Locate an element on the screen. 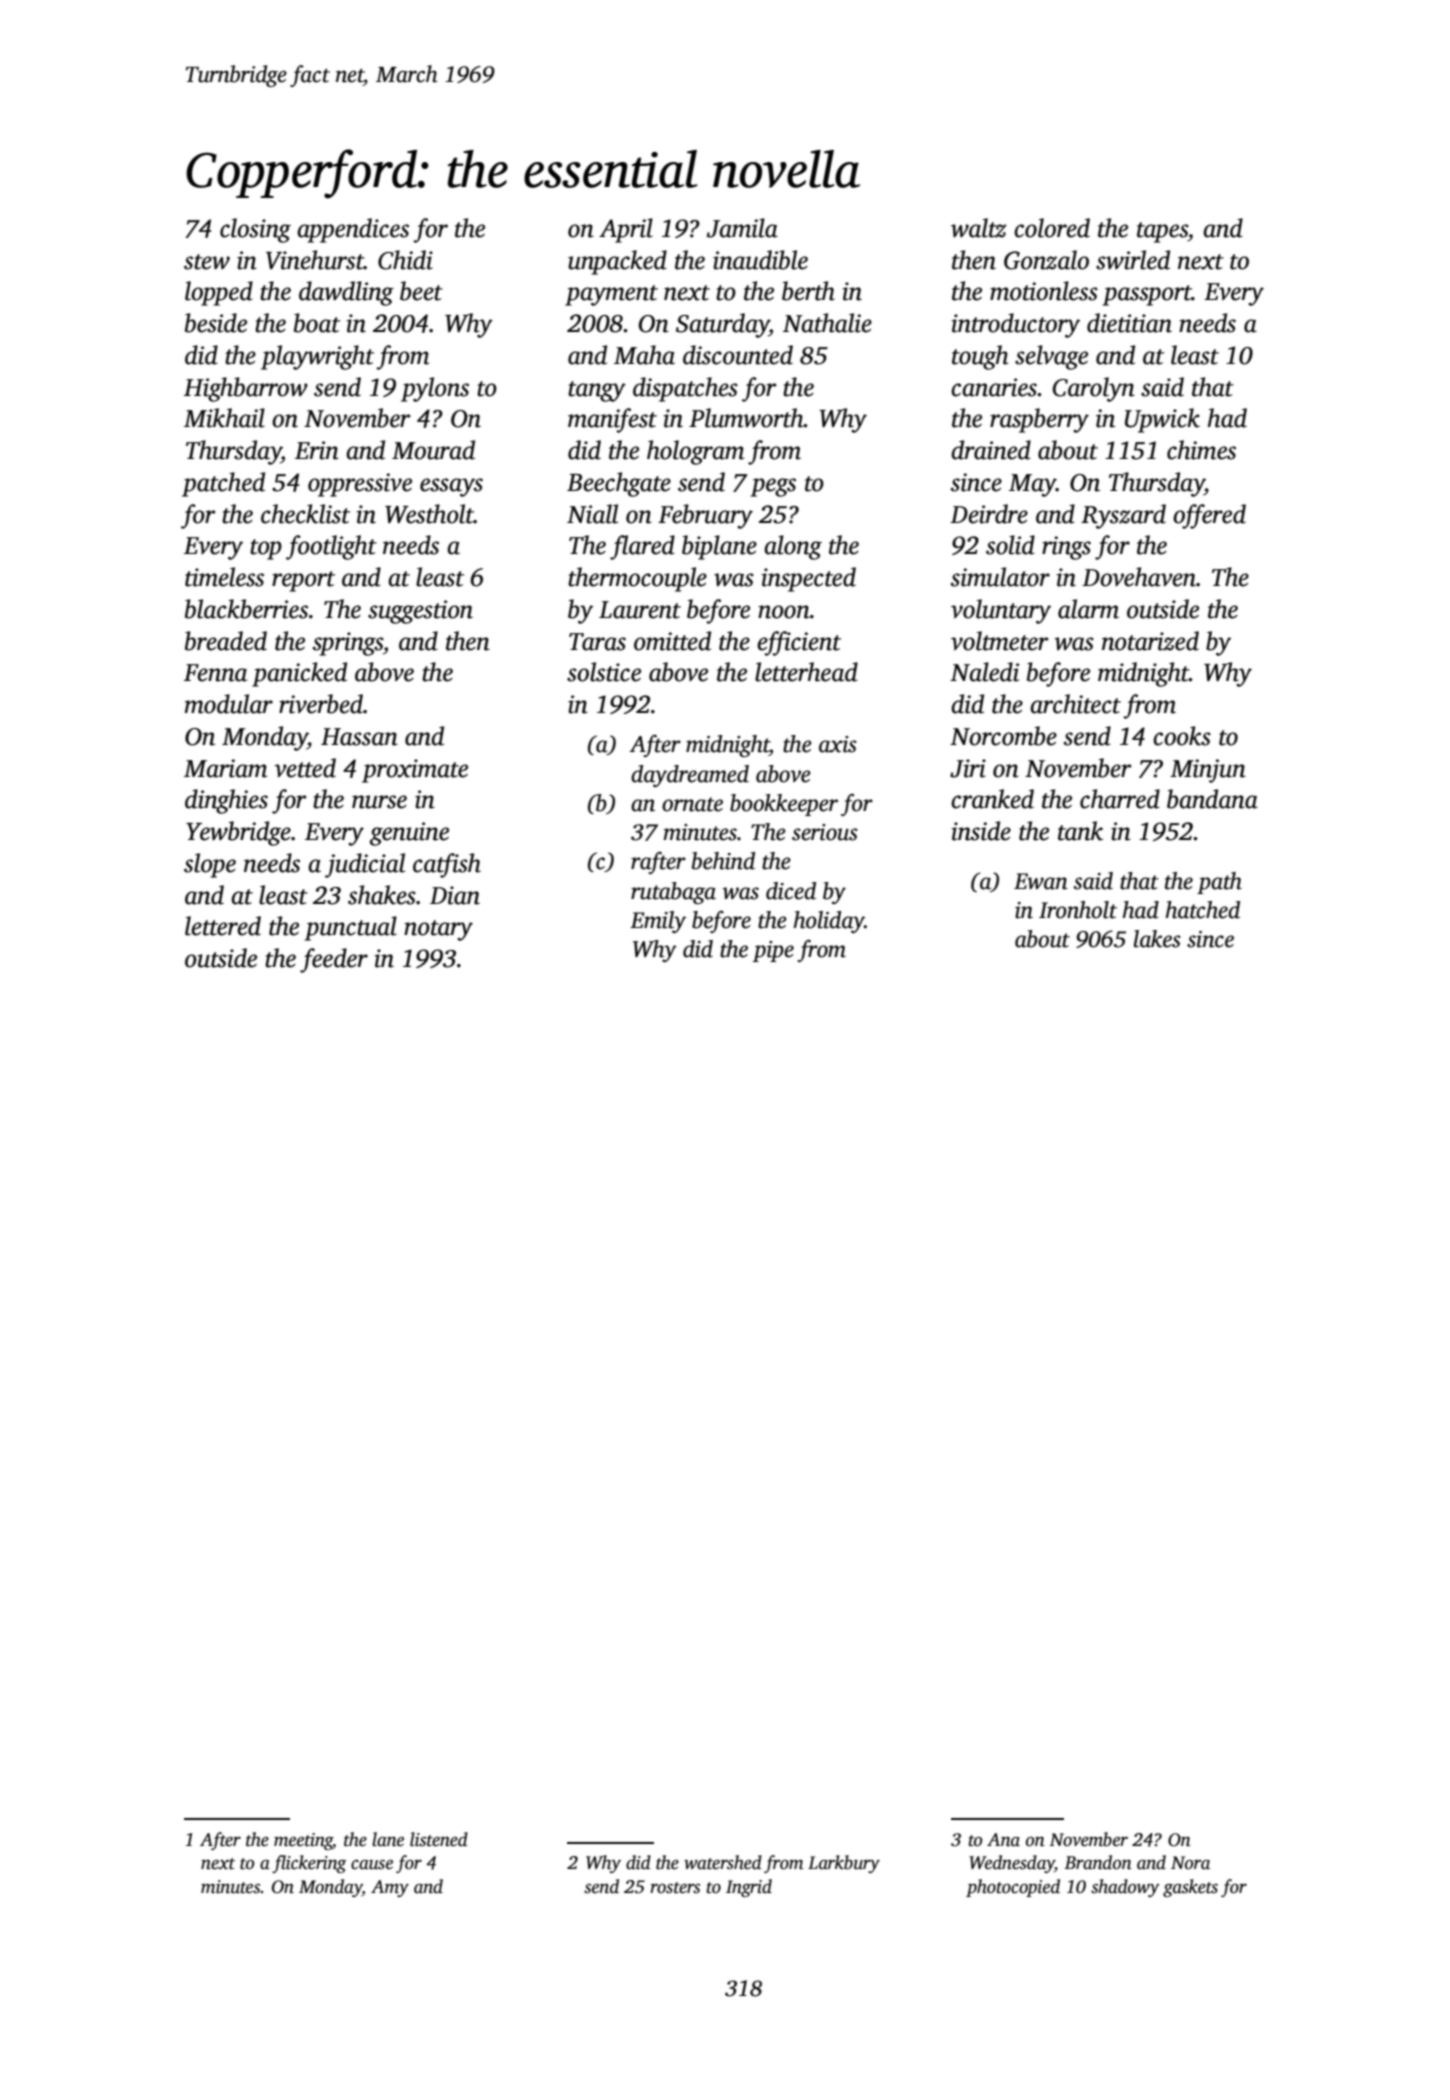 The image size is (1450, 2100). feeder is located at coordinates (334, 960).
